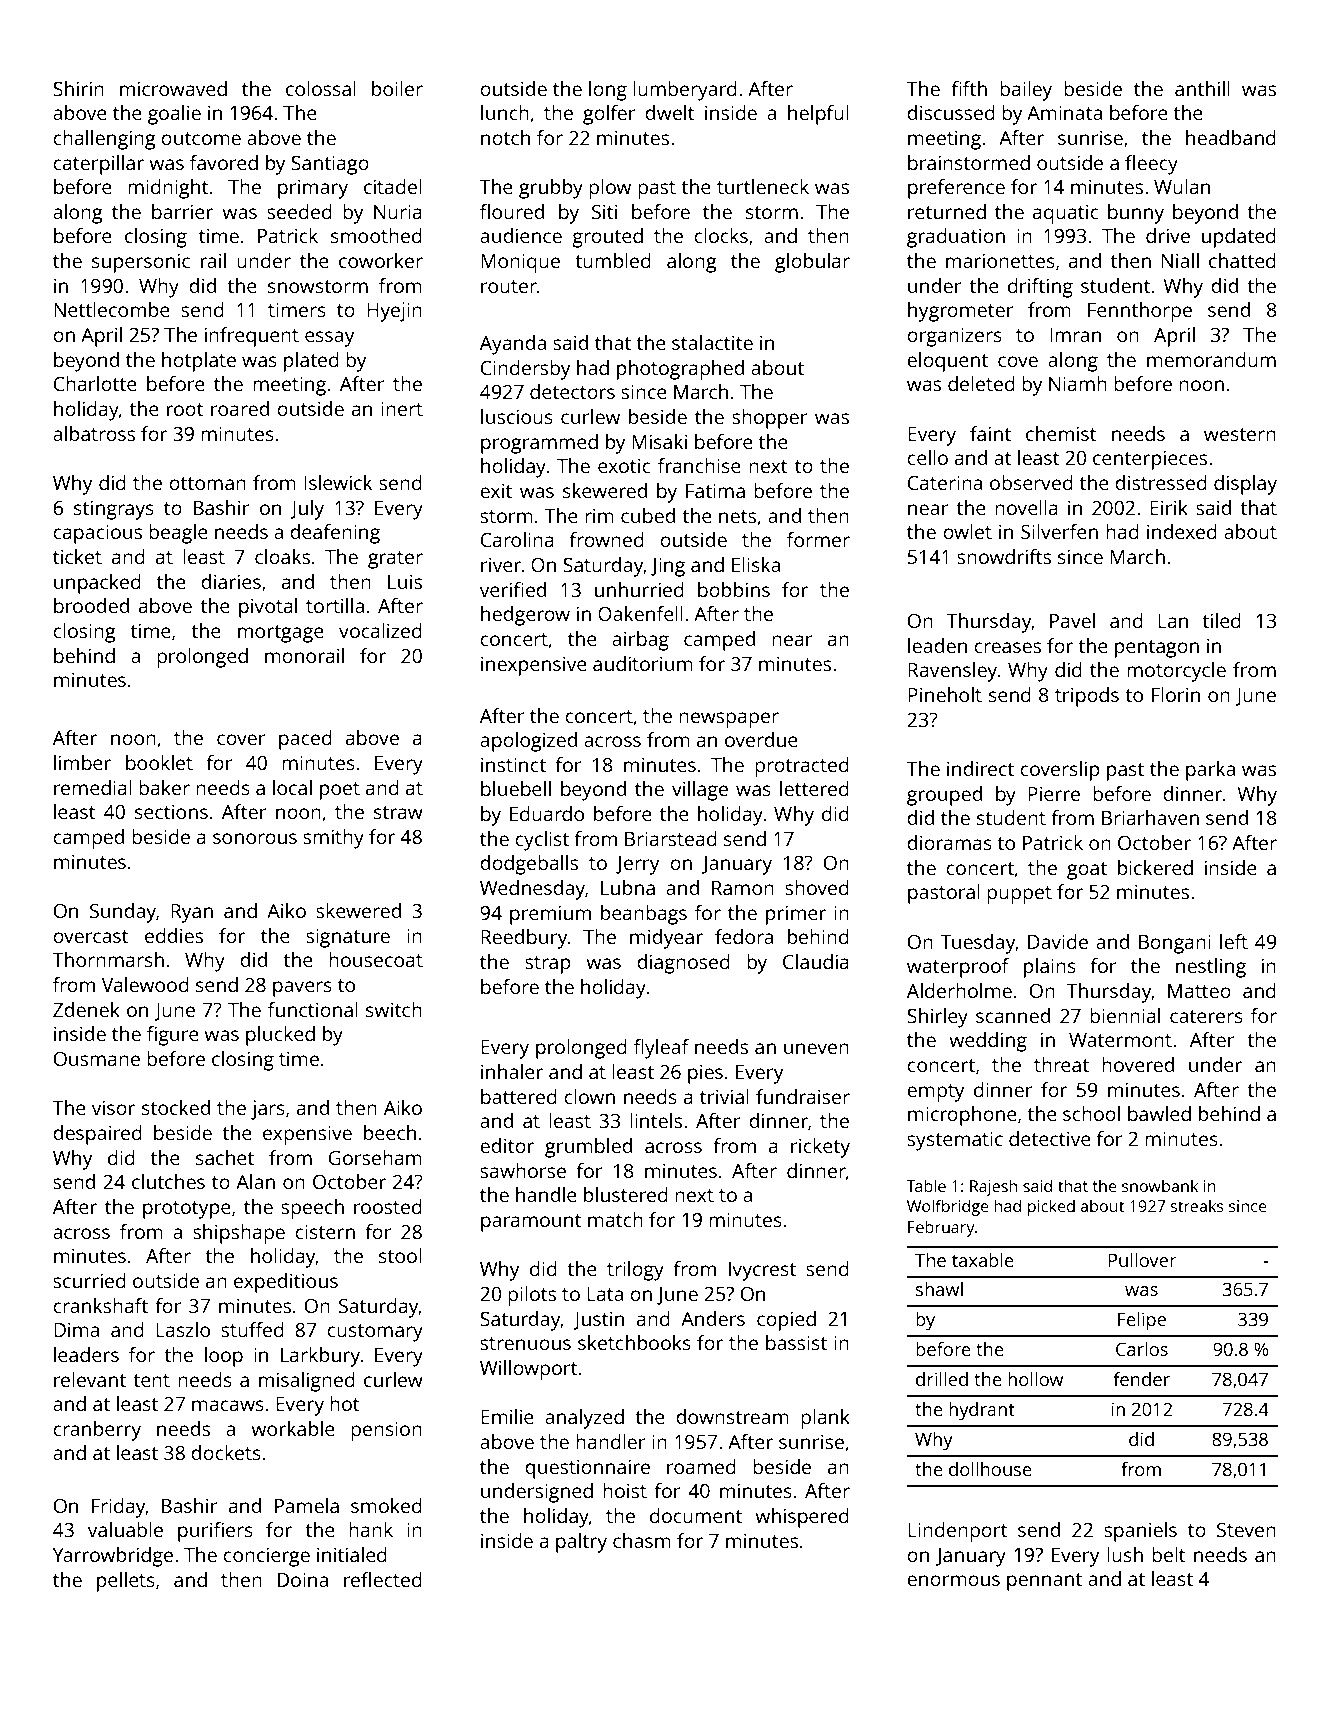 The height and width of the document is (1722, 1330). I want to click on Jerry, so click(637, 865).
